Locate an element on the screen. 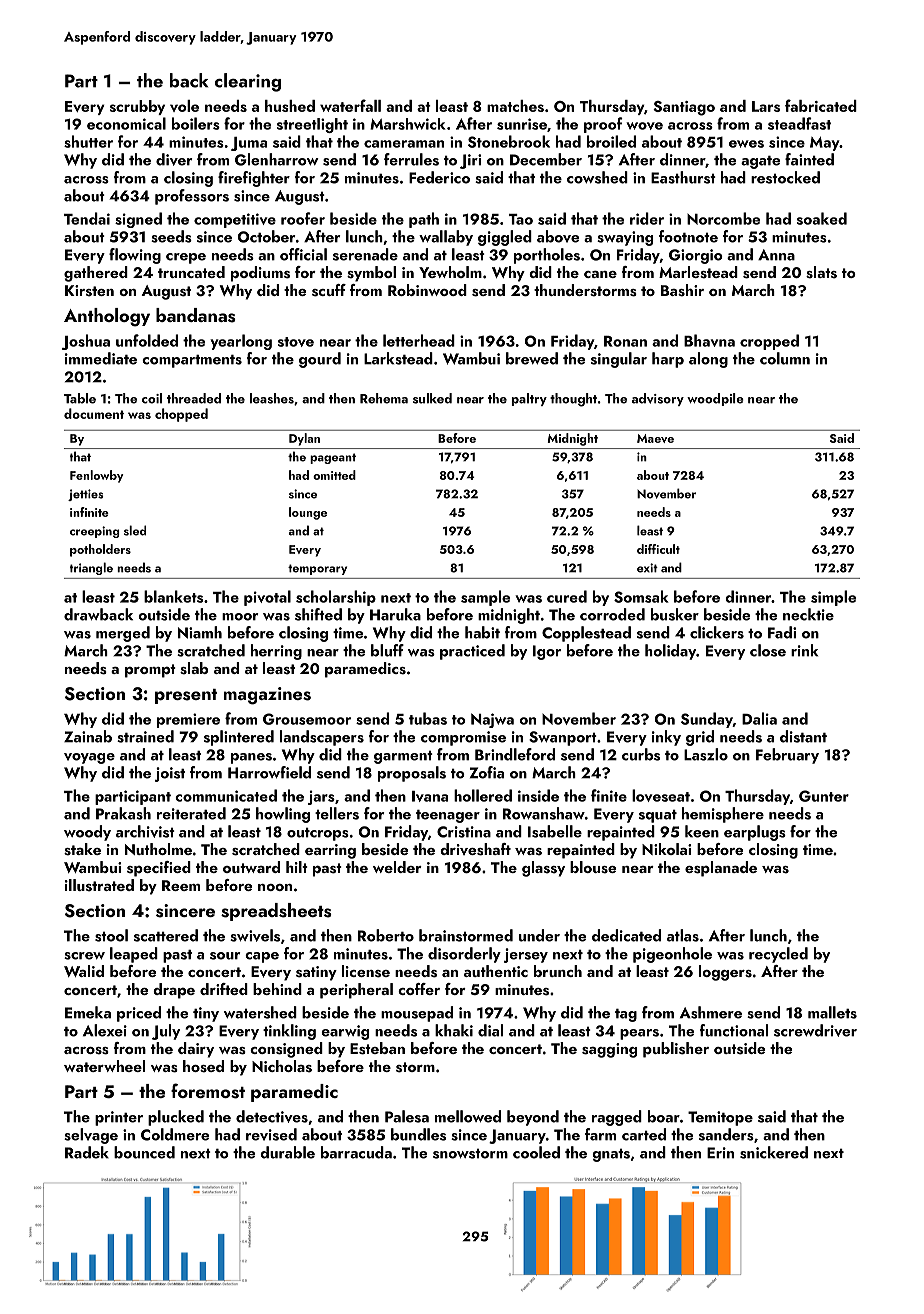 This screenshot has height=1314, width=924. creeping is located at coordinates (95, 532).
